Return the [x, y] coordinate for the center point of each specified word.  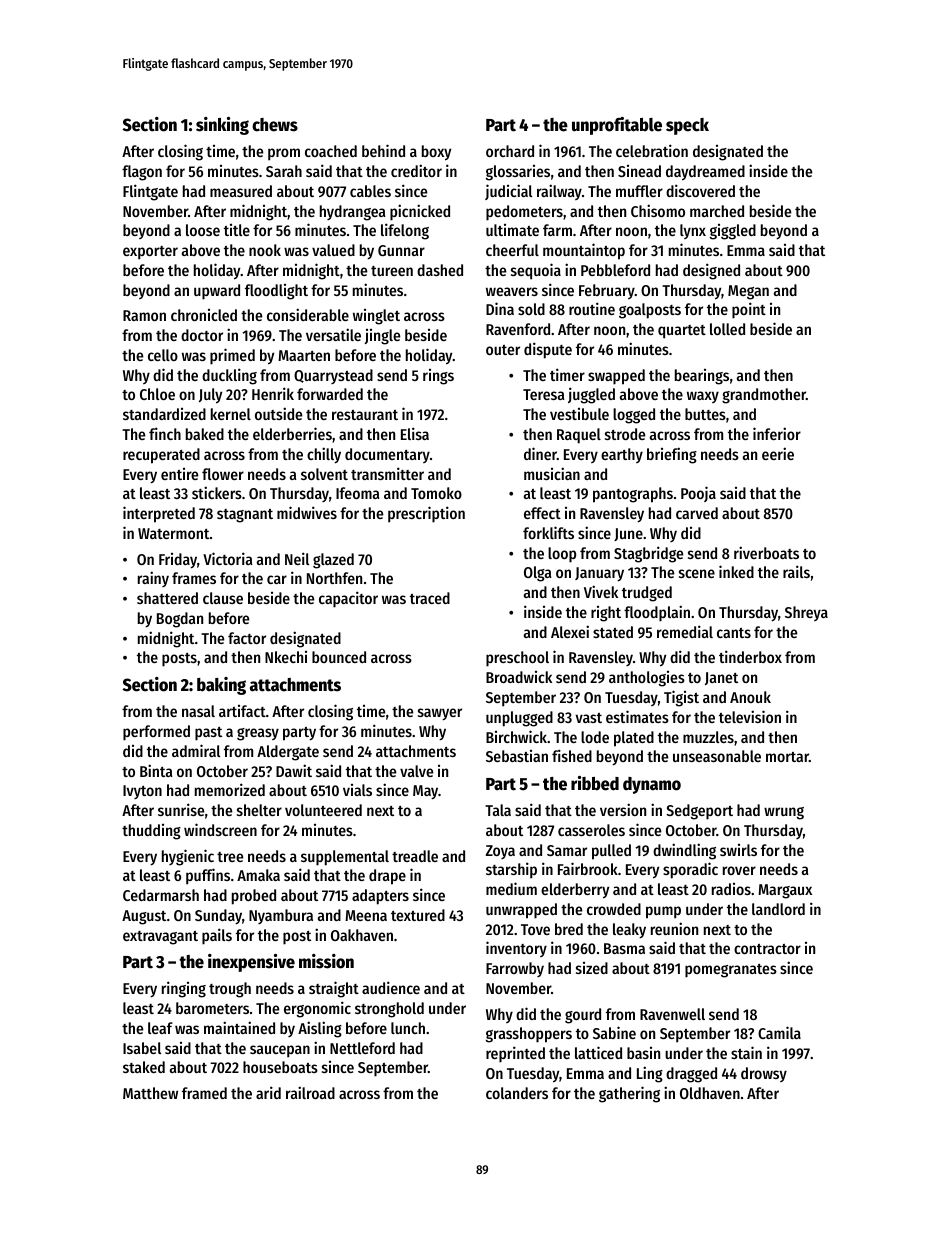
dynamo [652, 785]
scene [697, 573]
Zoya [500, 852]
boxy [436, 153]
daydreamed [705, 173]
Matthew [150, 1093]
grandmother [764, 396]
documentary [387, 455]
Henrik [273, 393]
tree [230, 857]
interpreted [159, 514]
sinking [222, 126]
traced [430, 598]
